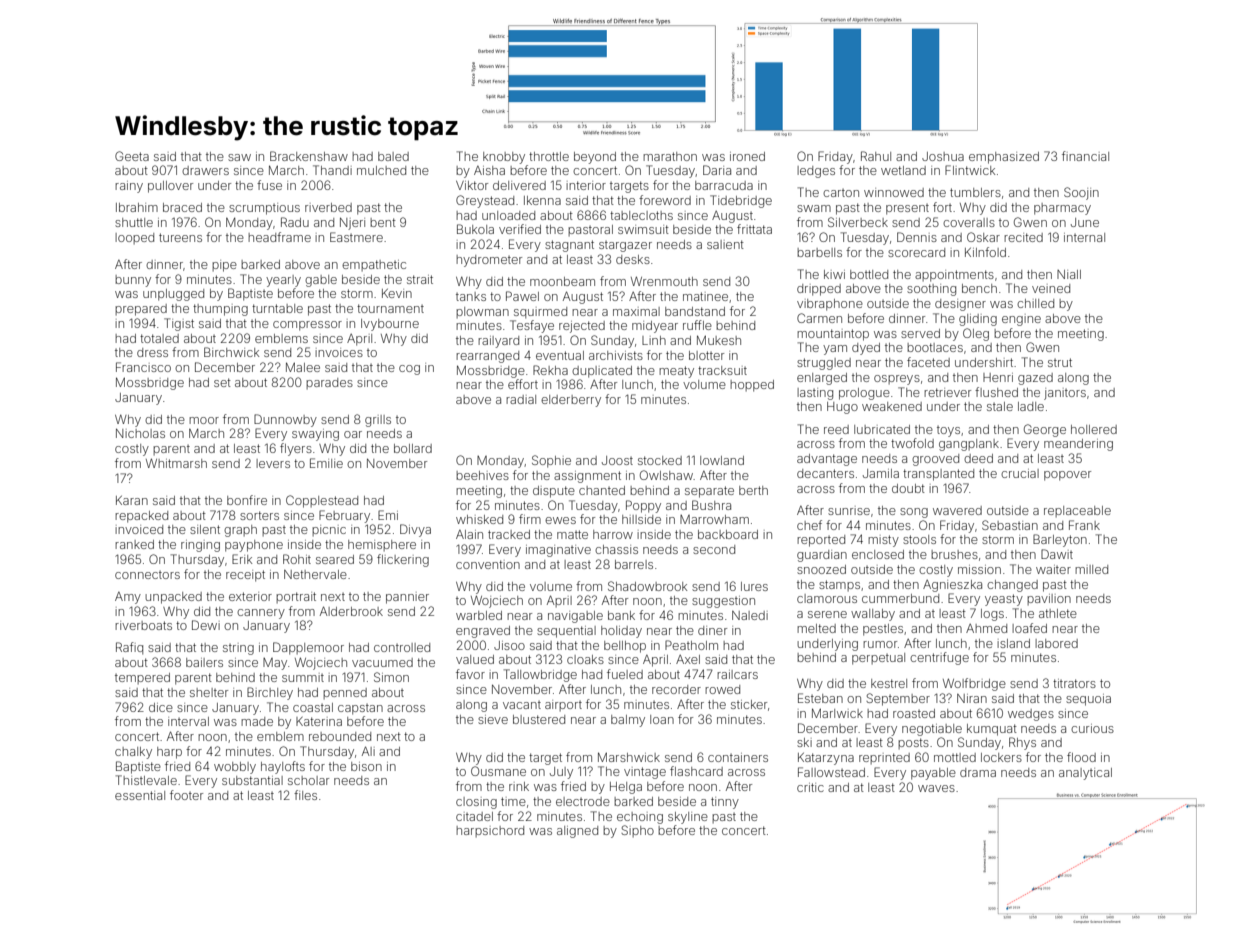 Image resolution: width=1233 pixels, height=952 pixels. What do you see at coordinates (205, 170) in the image?
I see `drawers` at bounding box center [205, 170].
